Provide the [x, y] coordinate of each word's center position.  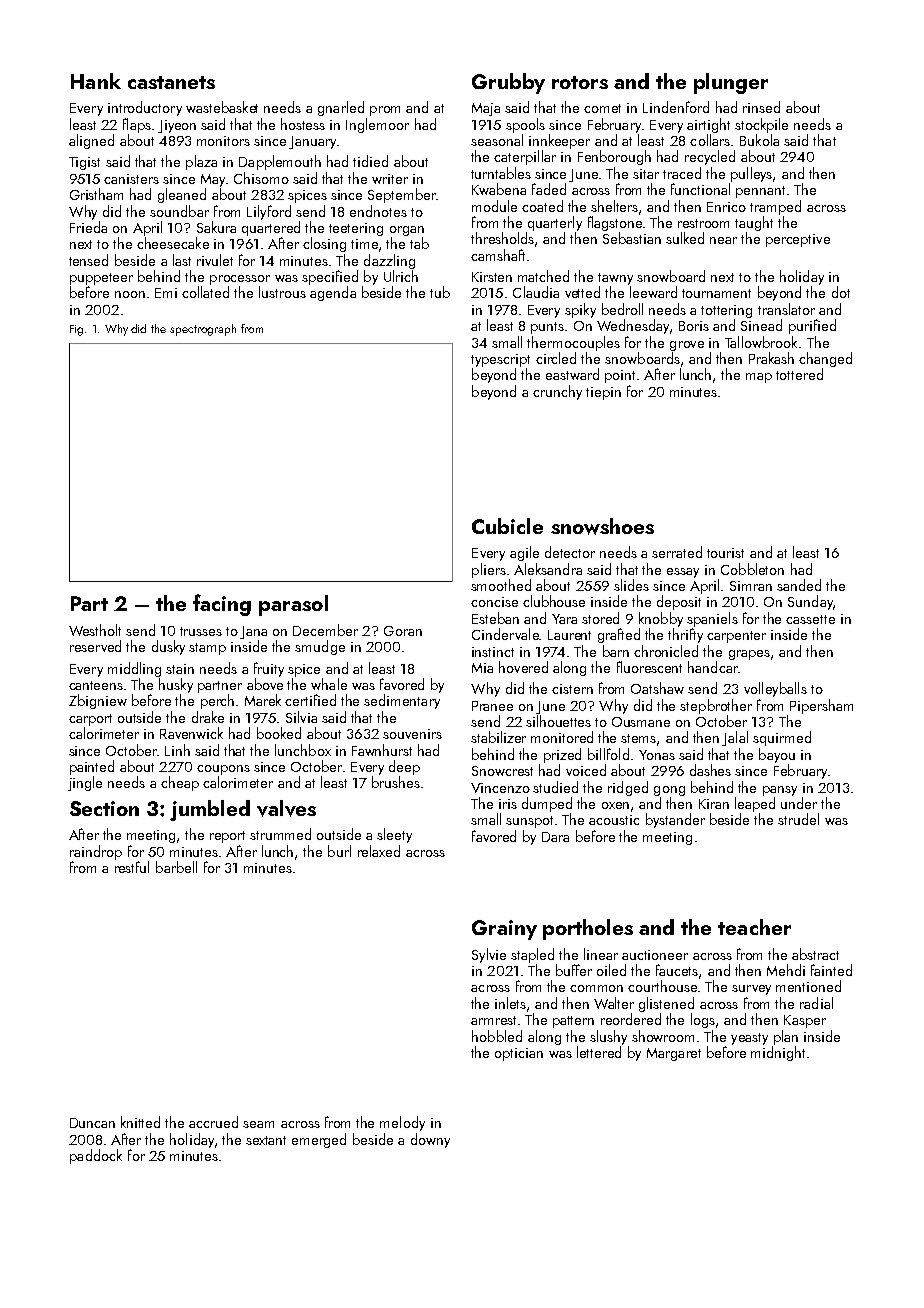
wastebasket [222, 107]
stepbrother [716, 706]
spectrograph [203, 330]
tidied [370, 161]
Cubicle [507, 526]
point [620, 376]
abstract [815, 954]
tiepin [603, 393]
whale [329, 684]
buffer [574, 970]
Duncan [92, 1123]
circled [556, 358]
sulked [685, 238]
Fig [76, 330]
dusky [168, 647]
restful [132, 867]
